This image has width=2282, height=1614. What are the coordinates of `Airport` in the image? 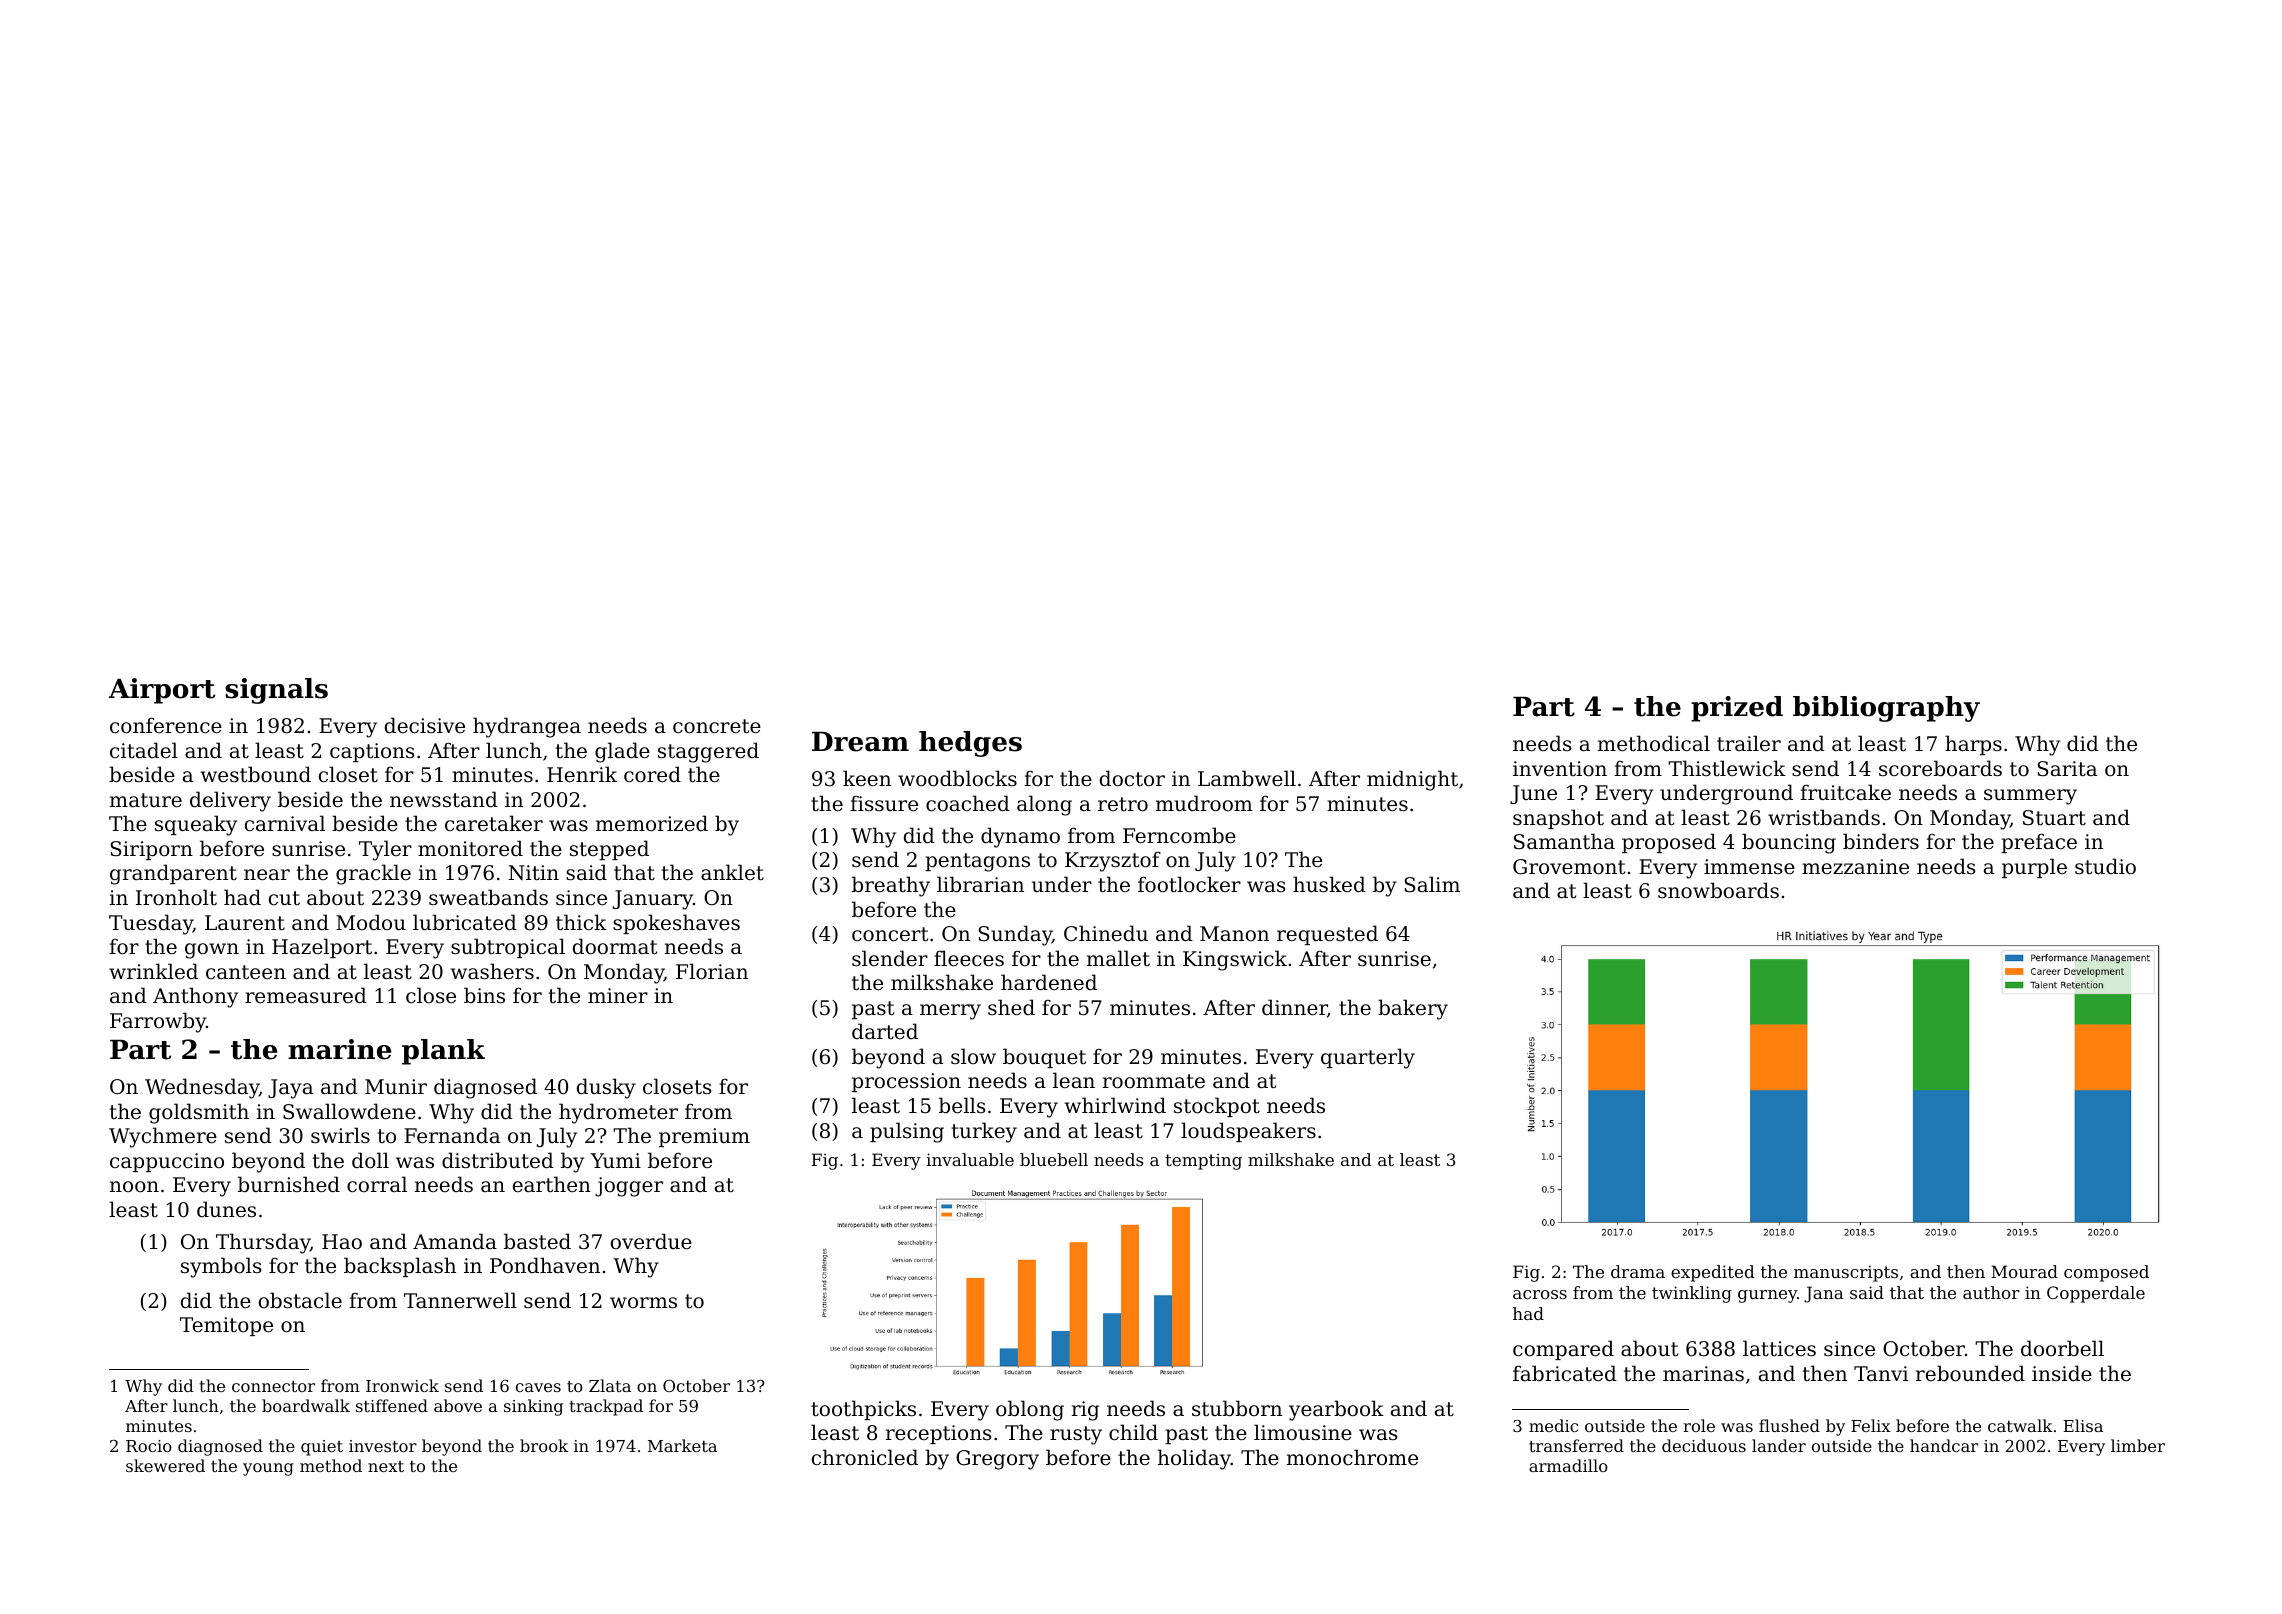 It's located at (162, 691).
